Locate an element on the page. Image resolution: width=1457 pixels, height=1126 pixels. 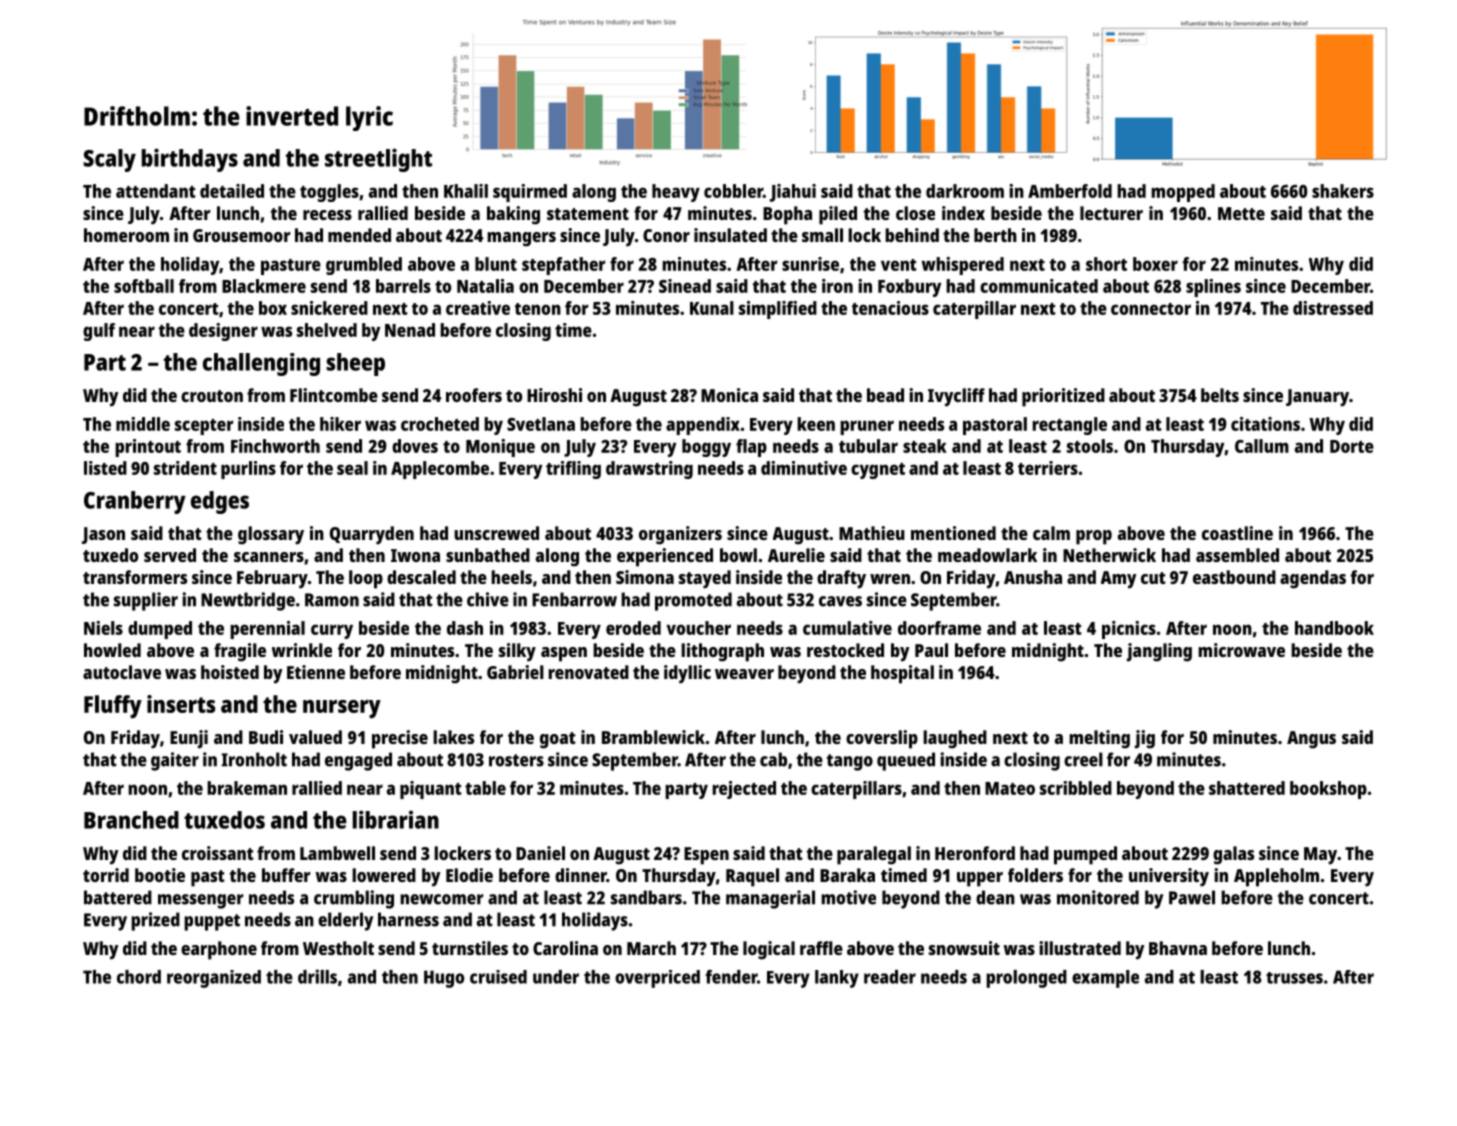
shakers is located at coordinates (1343, 191).
